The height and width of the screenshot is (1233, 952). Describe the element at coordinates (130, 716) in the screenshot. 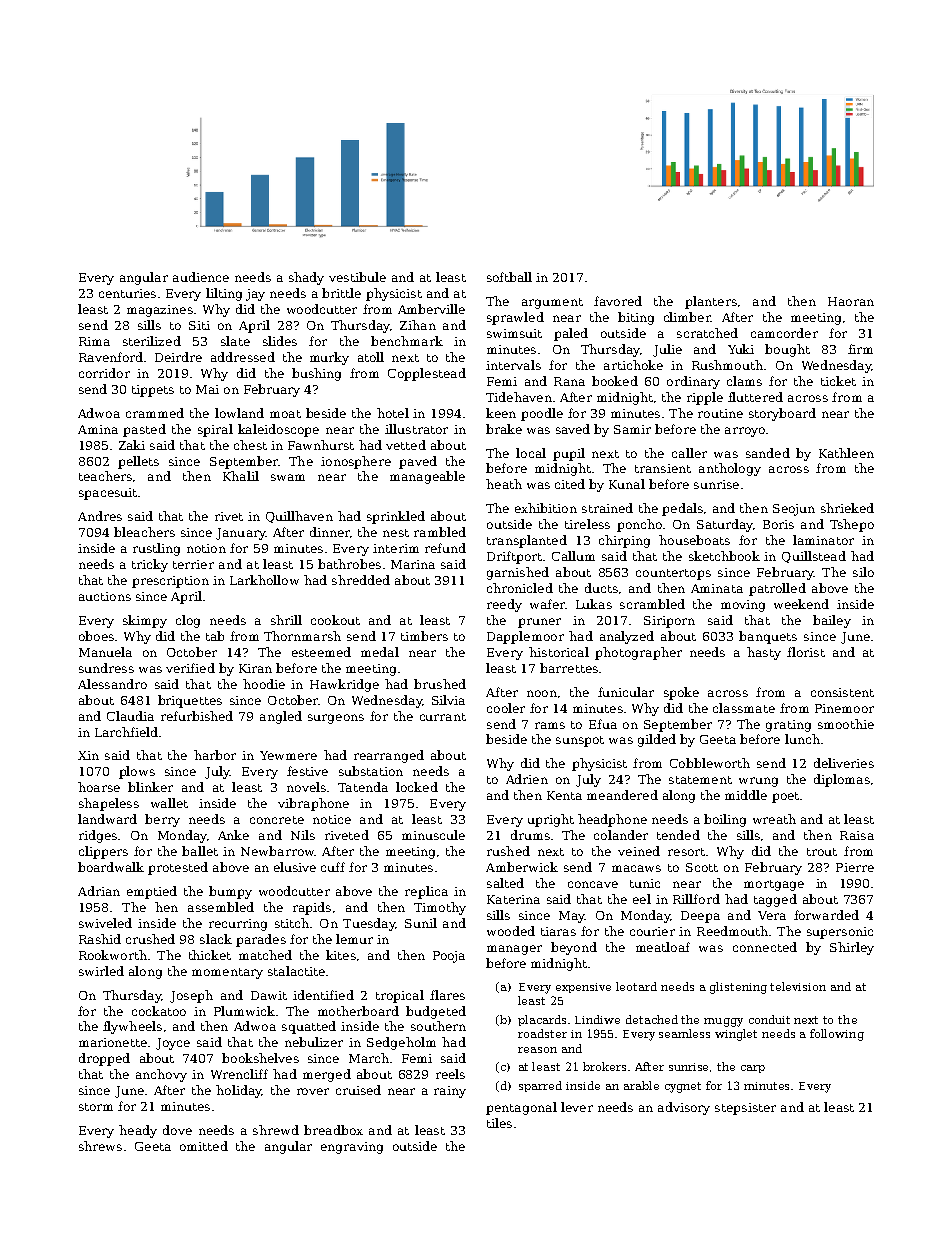

I see `Claudia` at that location.
